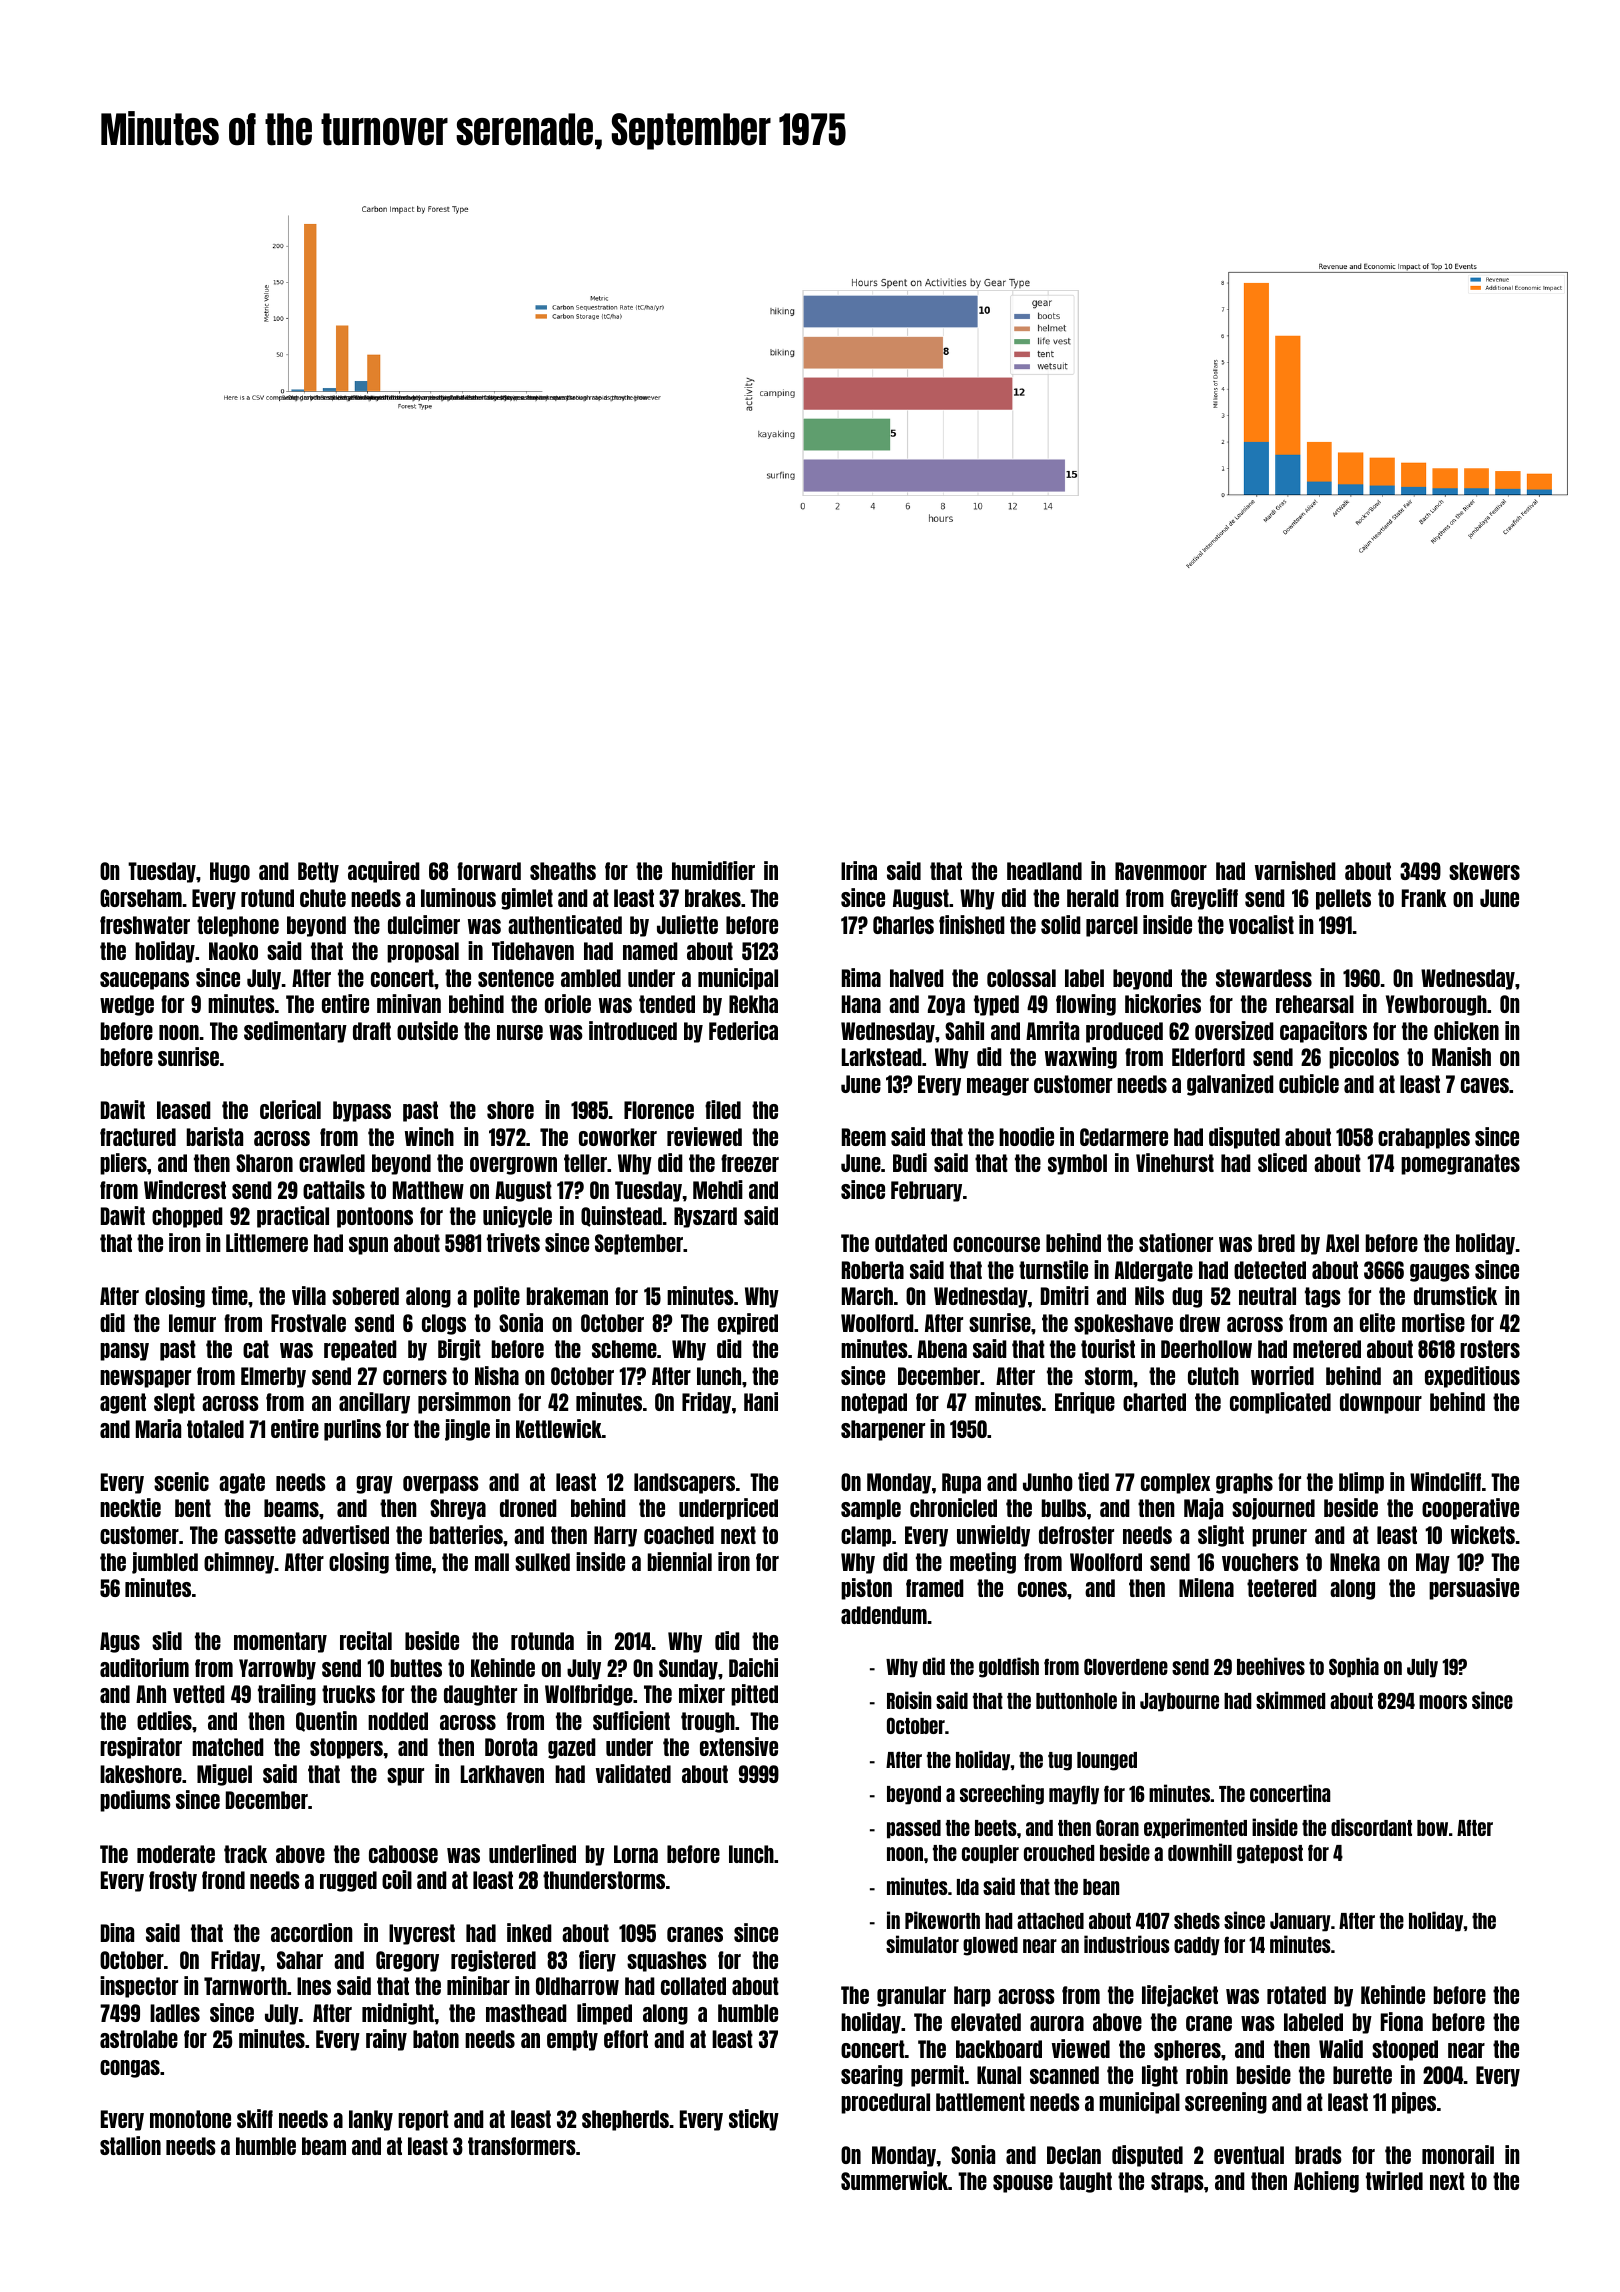  What do you see at coordinates (371, 2120) in the image?
I see `lanky` at bounding box center [371, 2120].
